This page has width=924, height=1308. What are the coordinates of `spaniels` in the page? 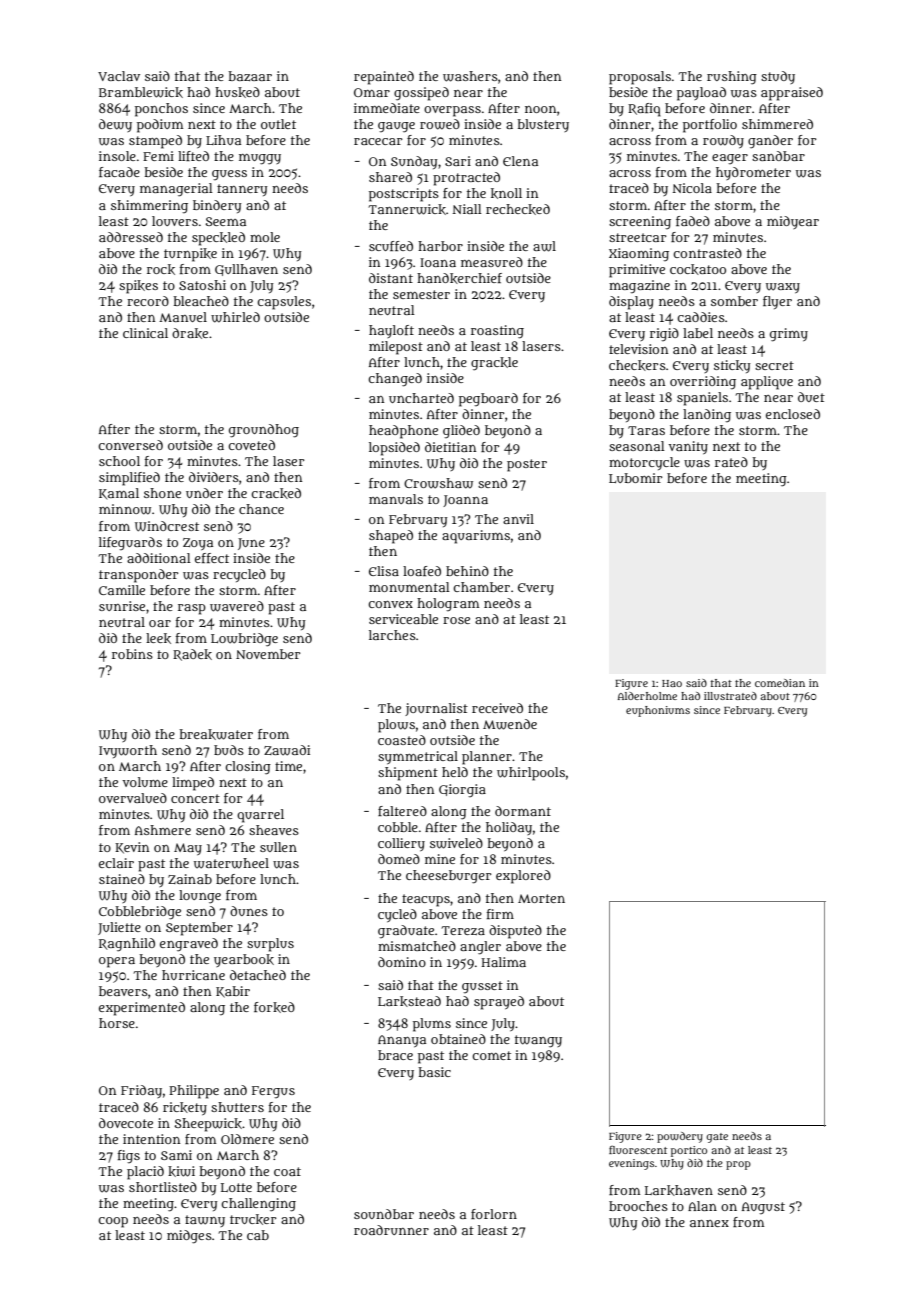 It's located at (702, 399).
